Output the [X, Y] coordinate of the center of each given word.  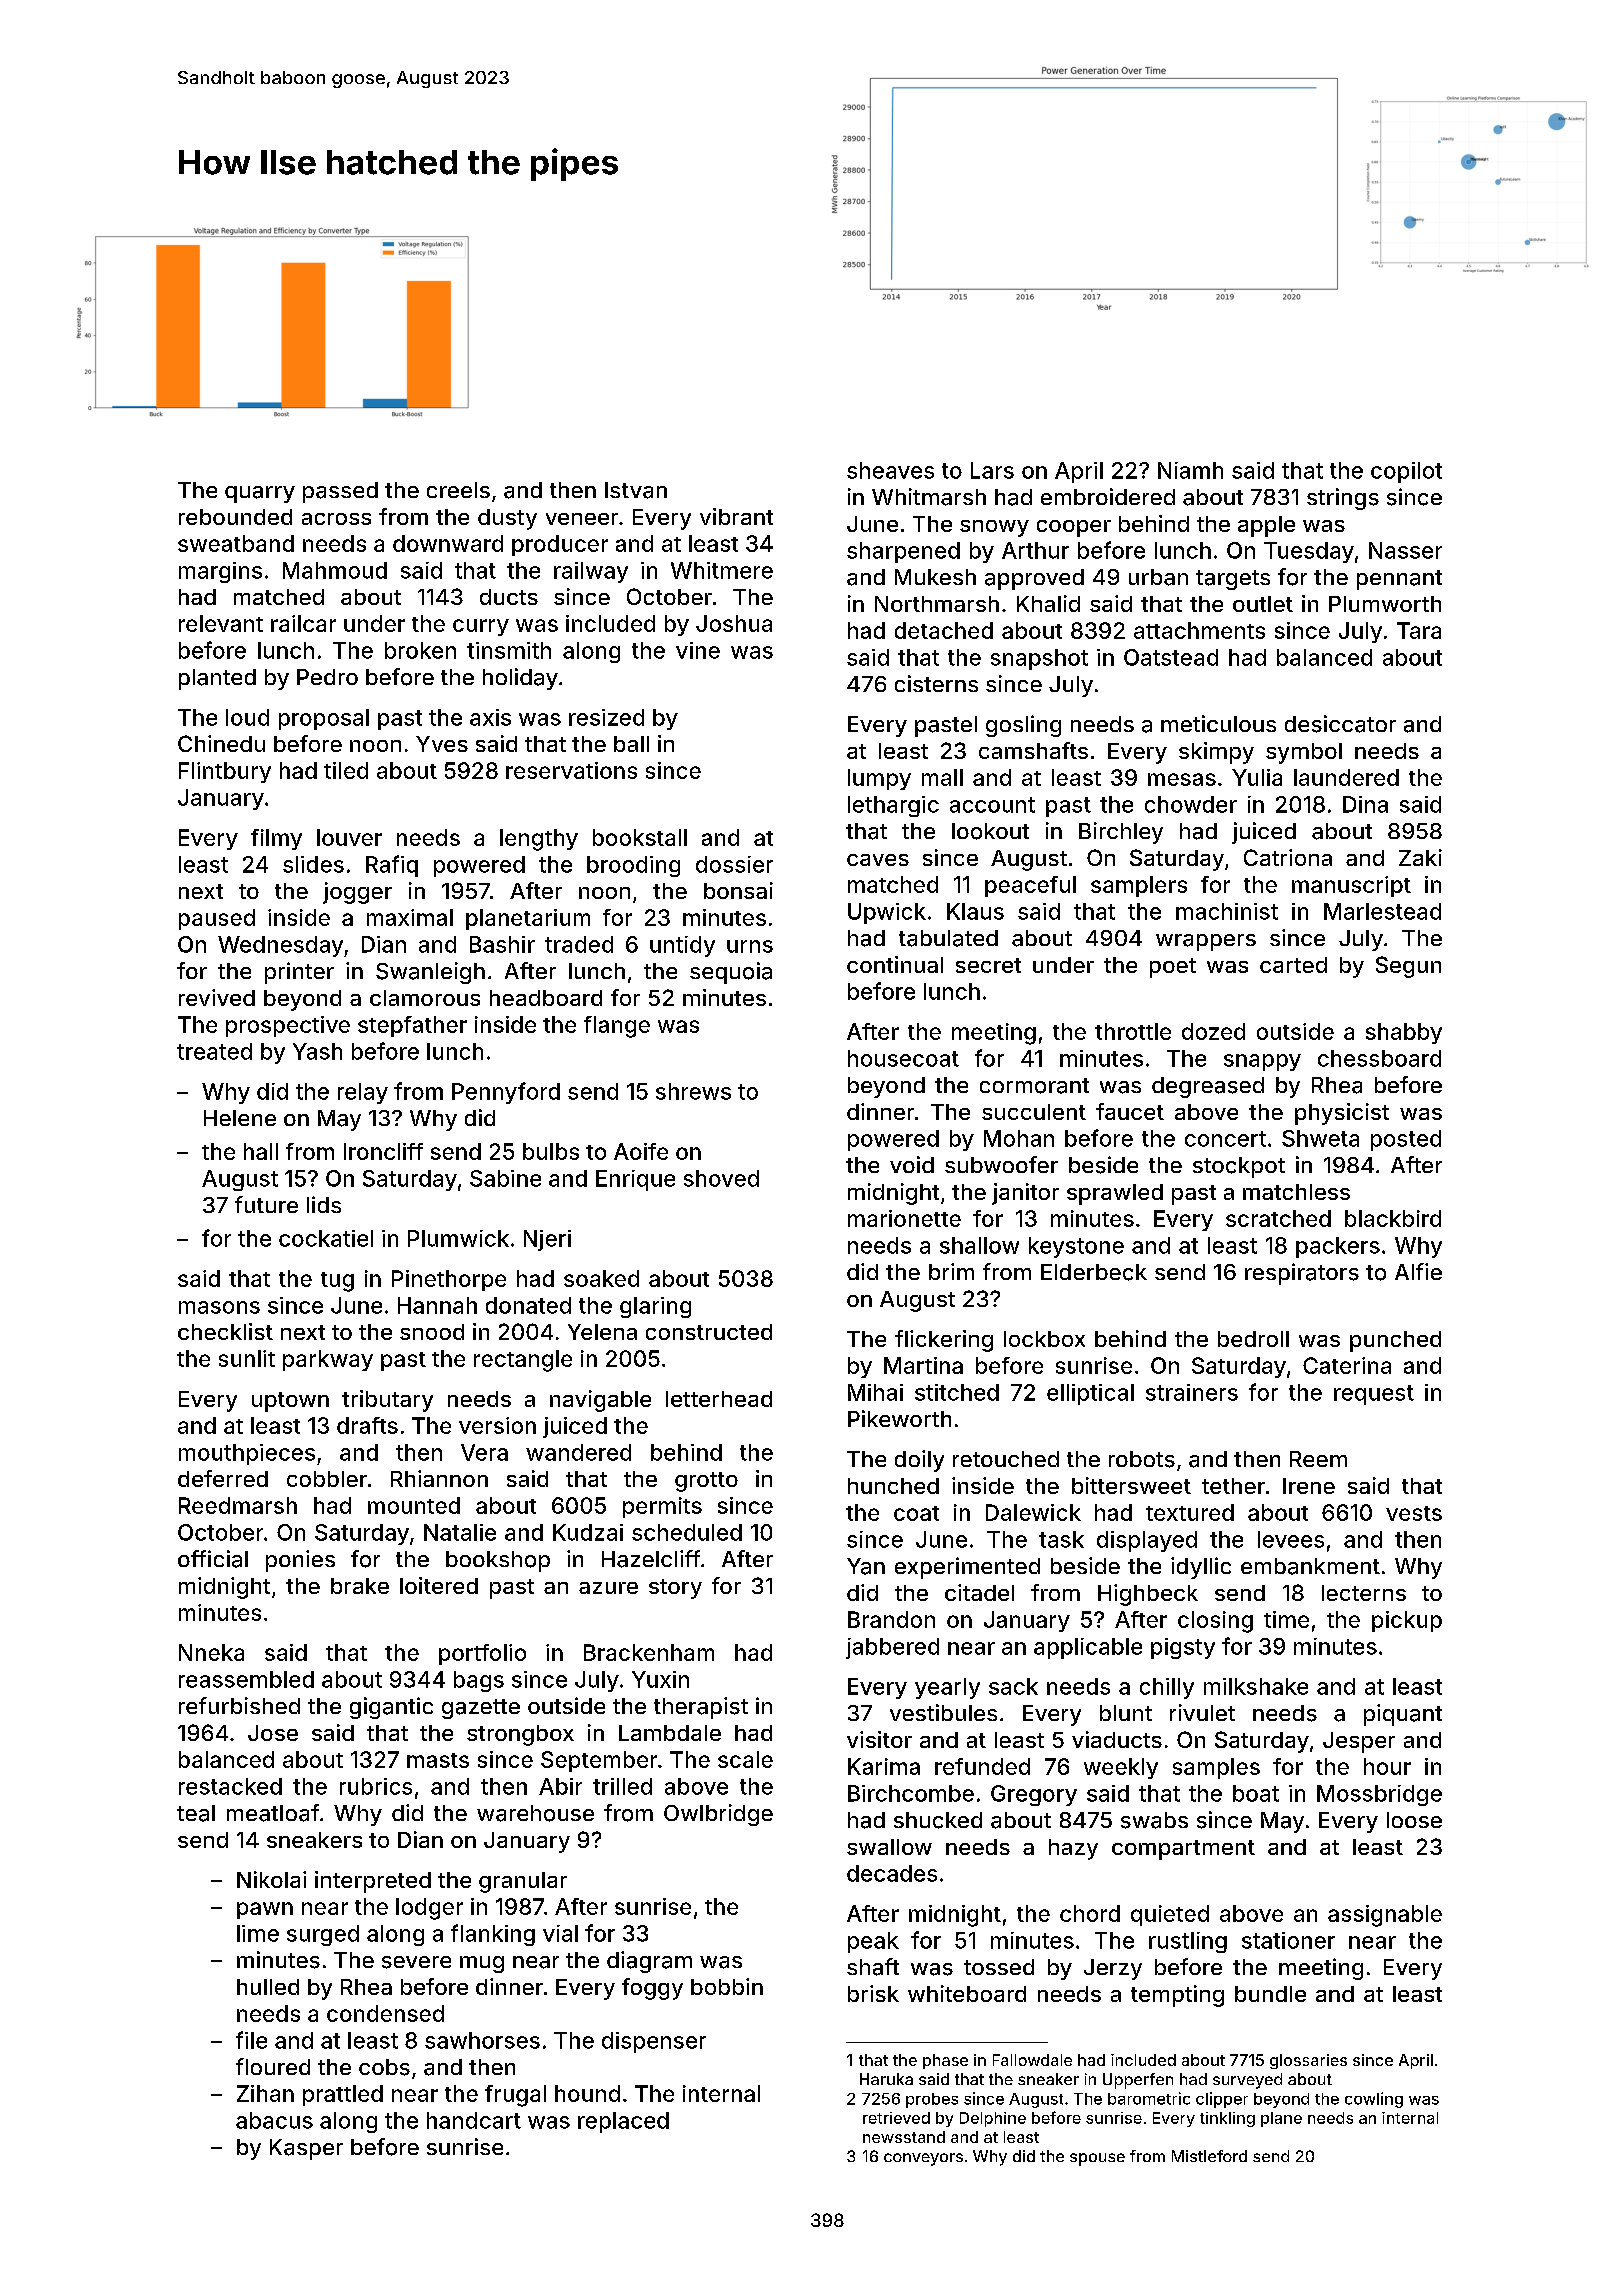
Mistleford [1209, 2156]
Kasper [306, 2149]
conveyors [923, 2159]
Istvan [636, 490]
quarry [260, 494]
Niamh [1190, 470]
